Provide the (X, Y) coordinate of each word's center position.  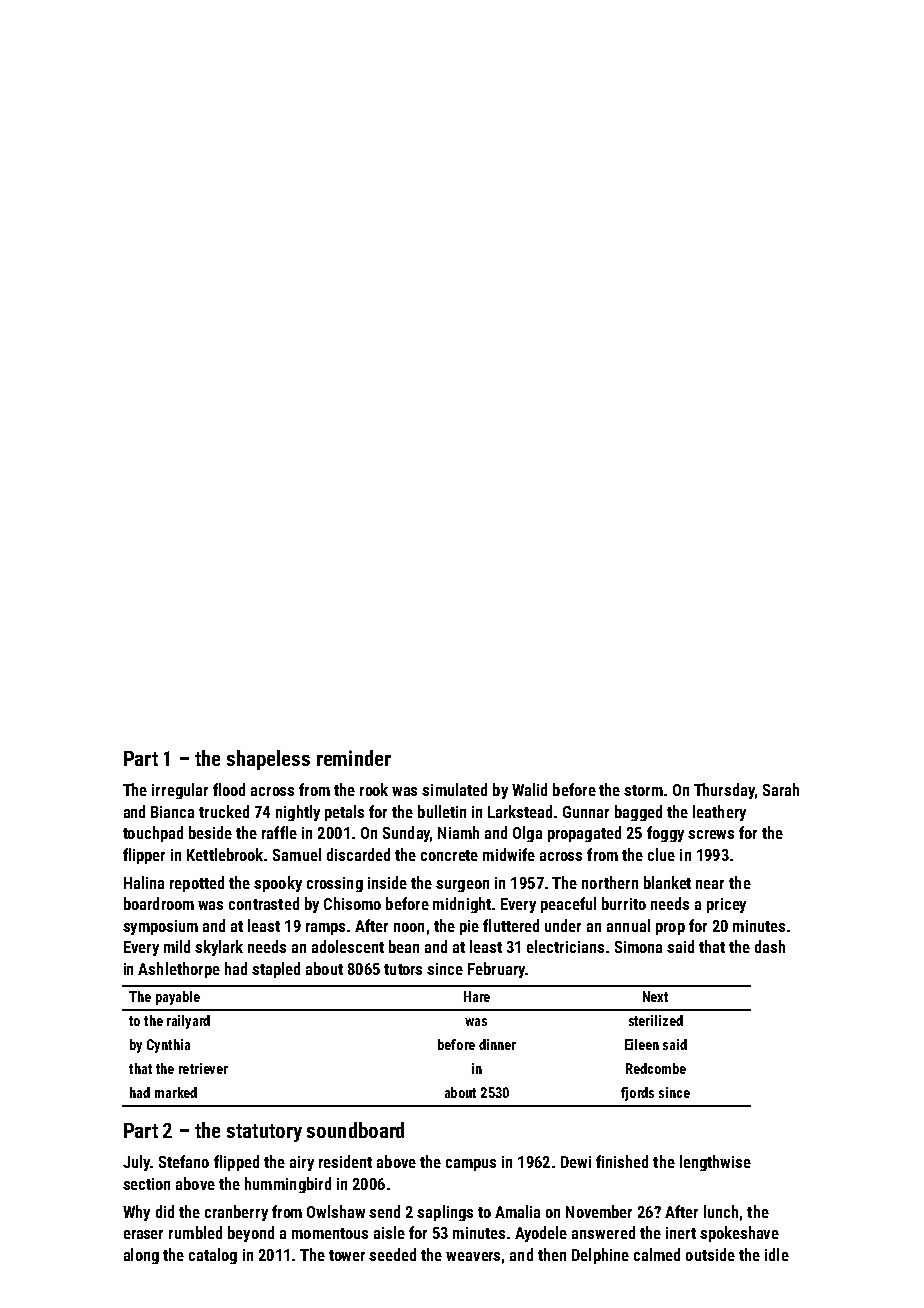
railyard (188, 1022)
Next (655, 996)
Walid (529, 789)
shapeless (268, 760)
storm (643, 790)
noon (409, 927)
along (141, 1256)
